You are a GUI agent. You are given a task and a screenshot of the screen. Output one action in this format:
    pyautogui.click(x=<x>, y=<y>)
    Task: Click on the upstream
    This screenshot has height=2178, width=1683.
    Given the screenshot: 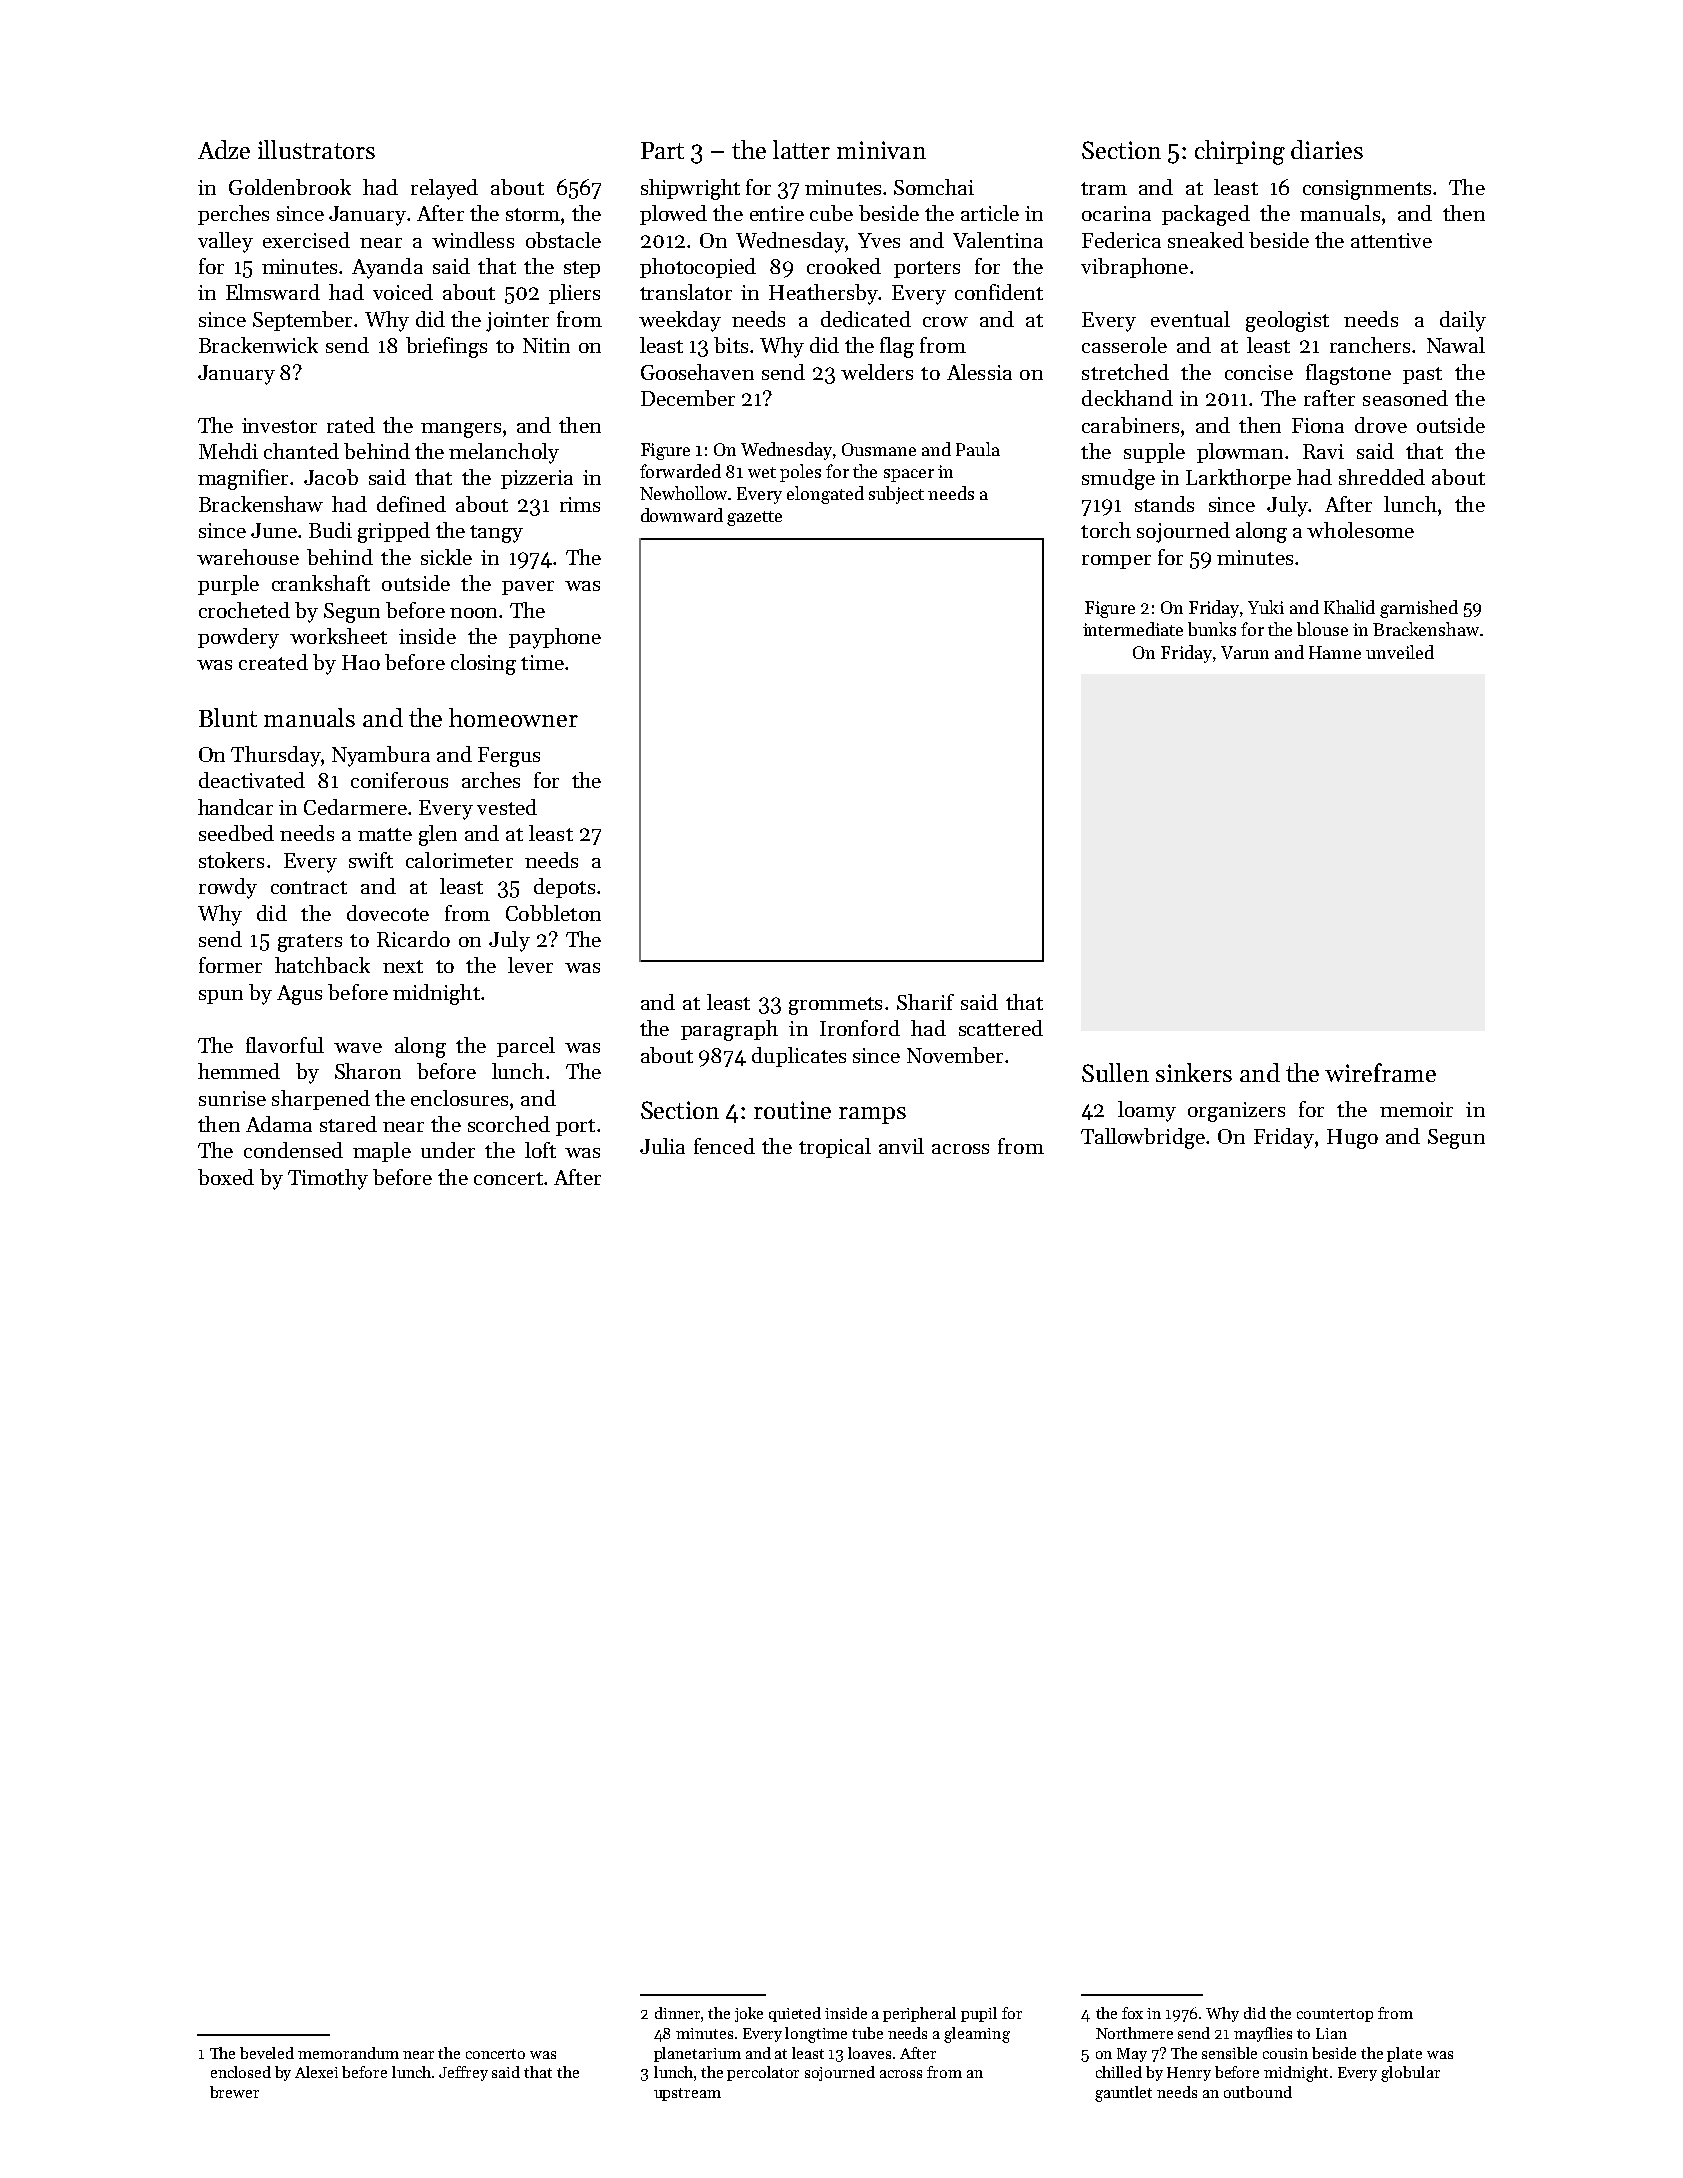 What is the action you would take?
    pyautogui.click(x=687, y=2094)
